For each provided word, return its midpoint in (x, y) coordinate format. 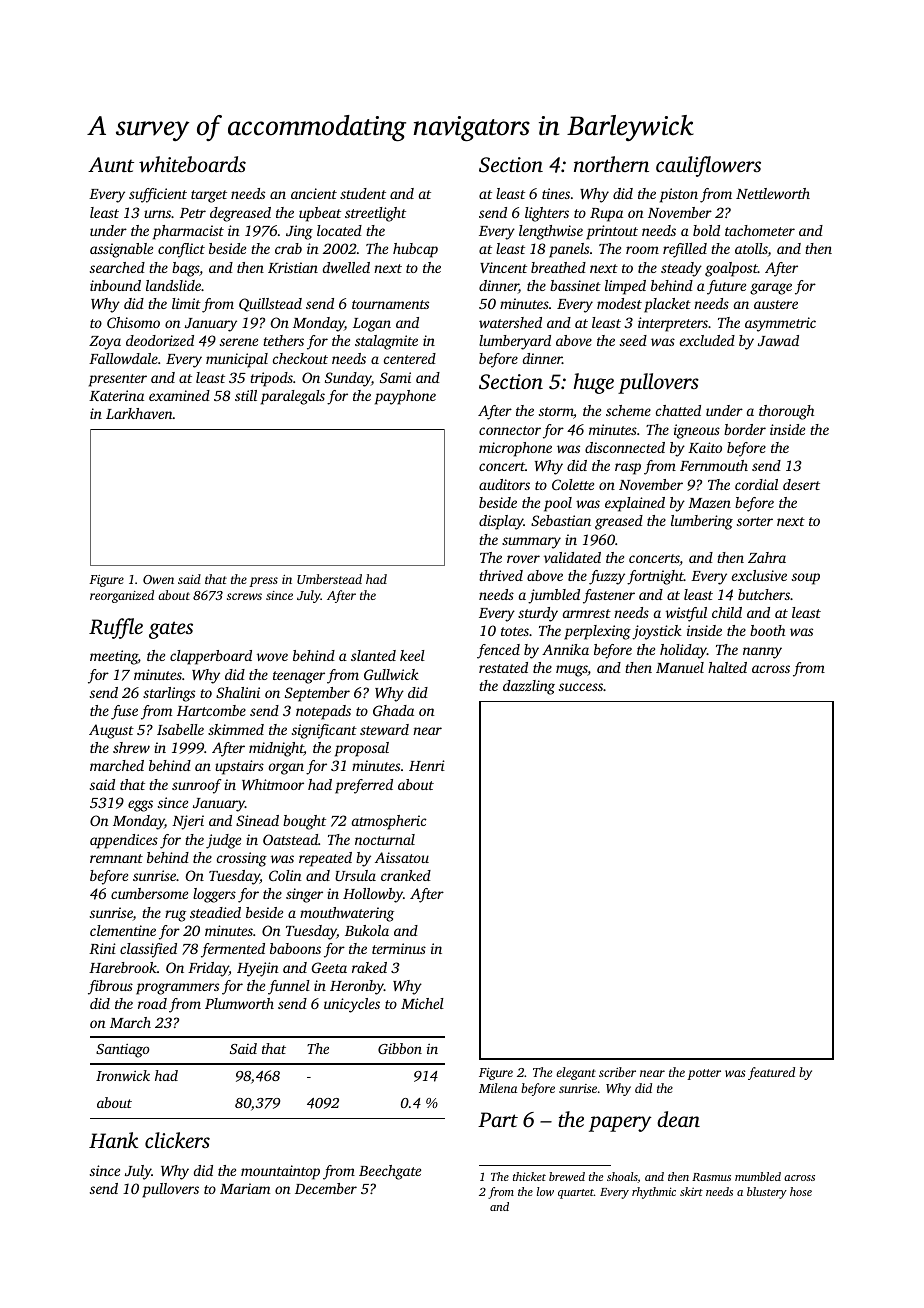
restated (503, 667)
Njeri (188, 822)
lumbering (702, 522)
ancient (314, 193)
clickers (177, 1140)
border (745, 429)
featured (771, 1073)
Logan (372, 325)
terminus (399, 948)
